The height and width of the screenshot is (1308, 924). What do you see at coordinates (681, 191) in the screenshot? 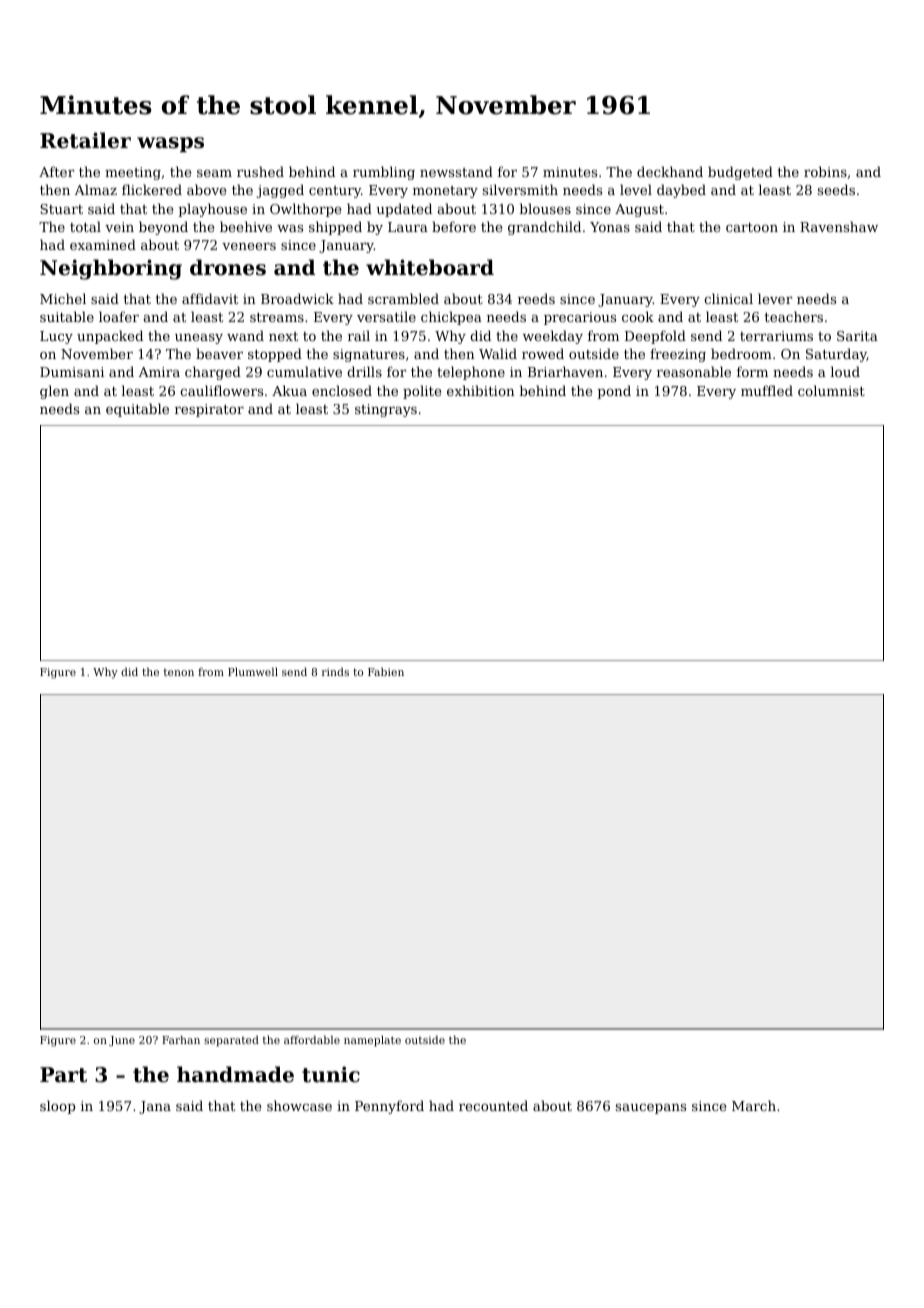
I see `daybed` at bounding box center [681, 191].
